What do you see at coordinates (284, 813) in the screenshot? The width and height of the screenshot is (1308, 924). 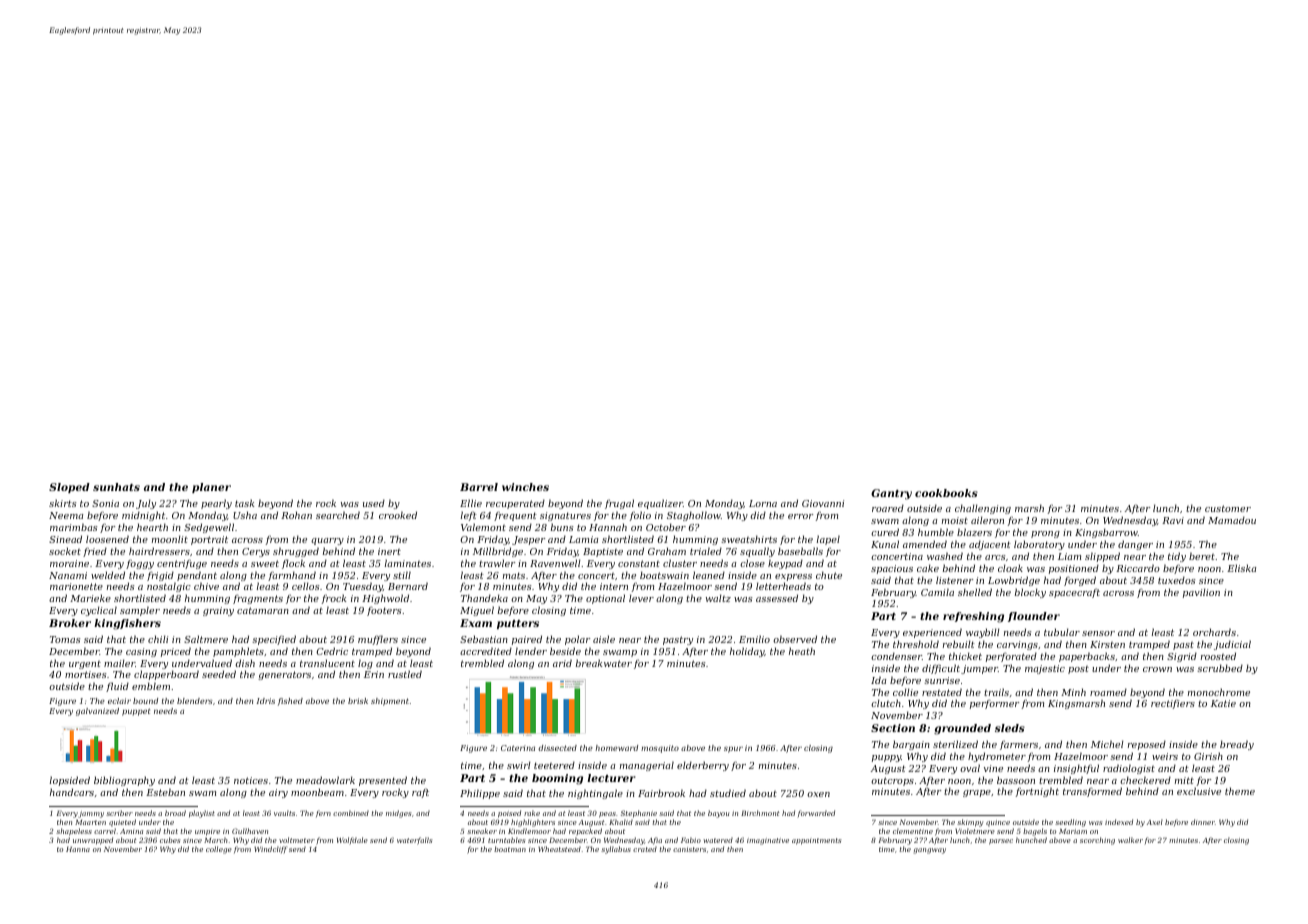 I see `vaults` at bounding box center [284, 813].
